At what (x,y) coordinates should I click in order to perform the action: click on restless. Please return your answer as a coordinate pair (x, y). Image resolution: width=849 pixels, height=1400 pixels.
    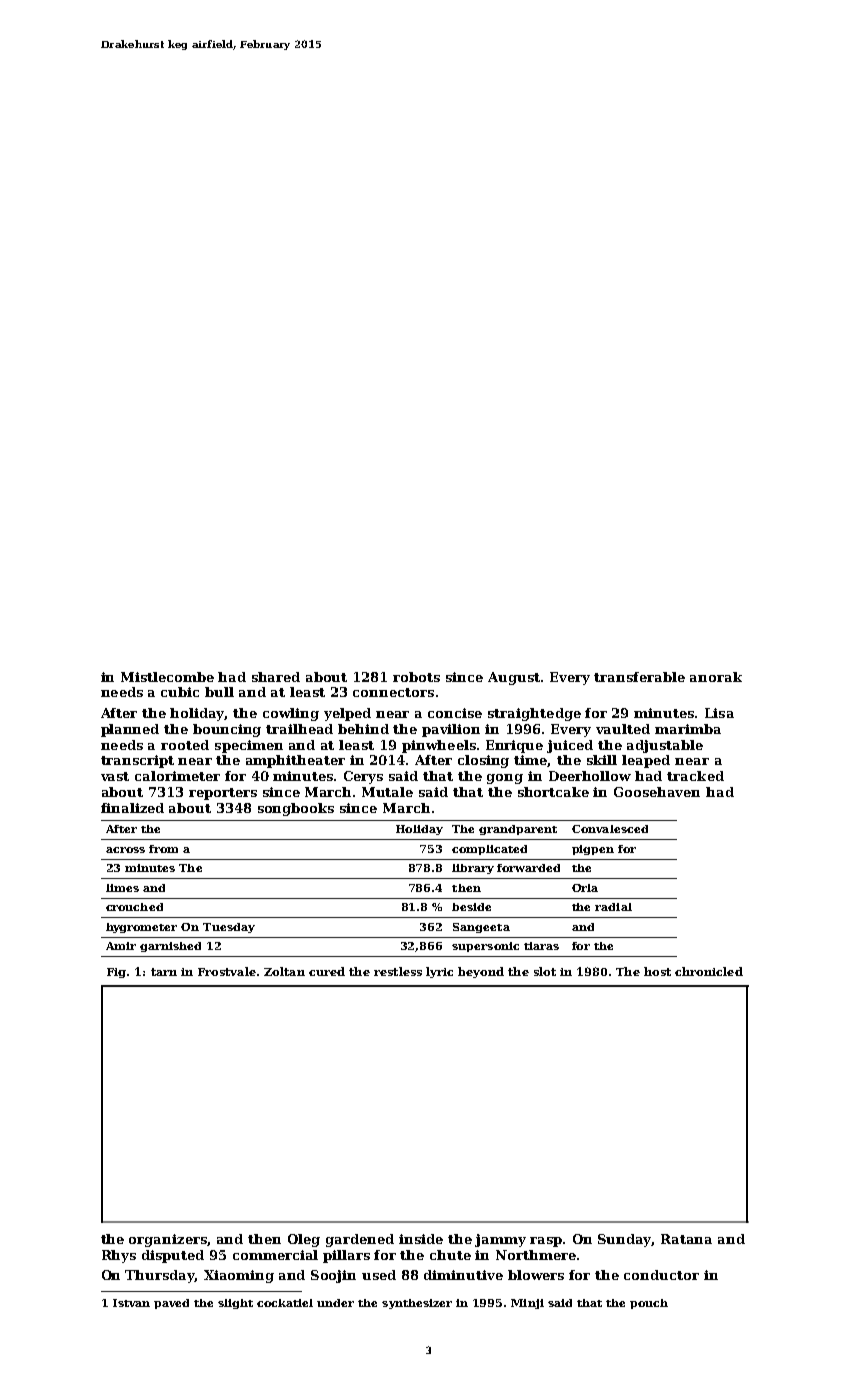
    Looking at the image, I should click on (398, 971).
